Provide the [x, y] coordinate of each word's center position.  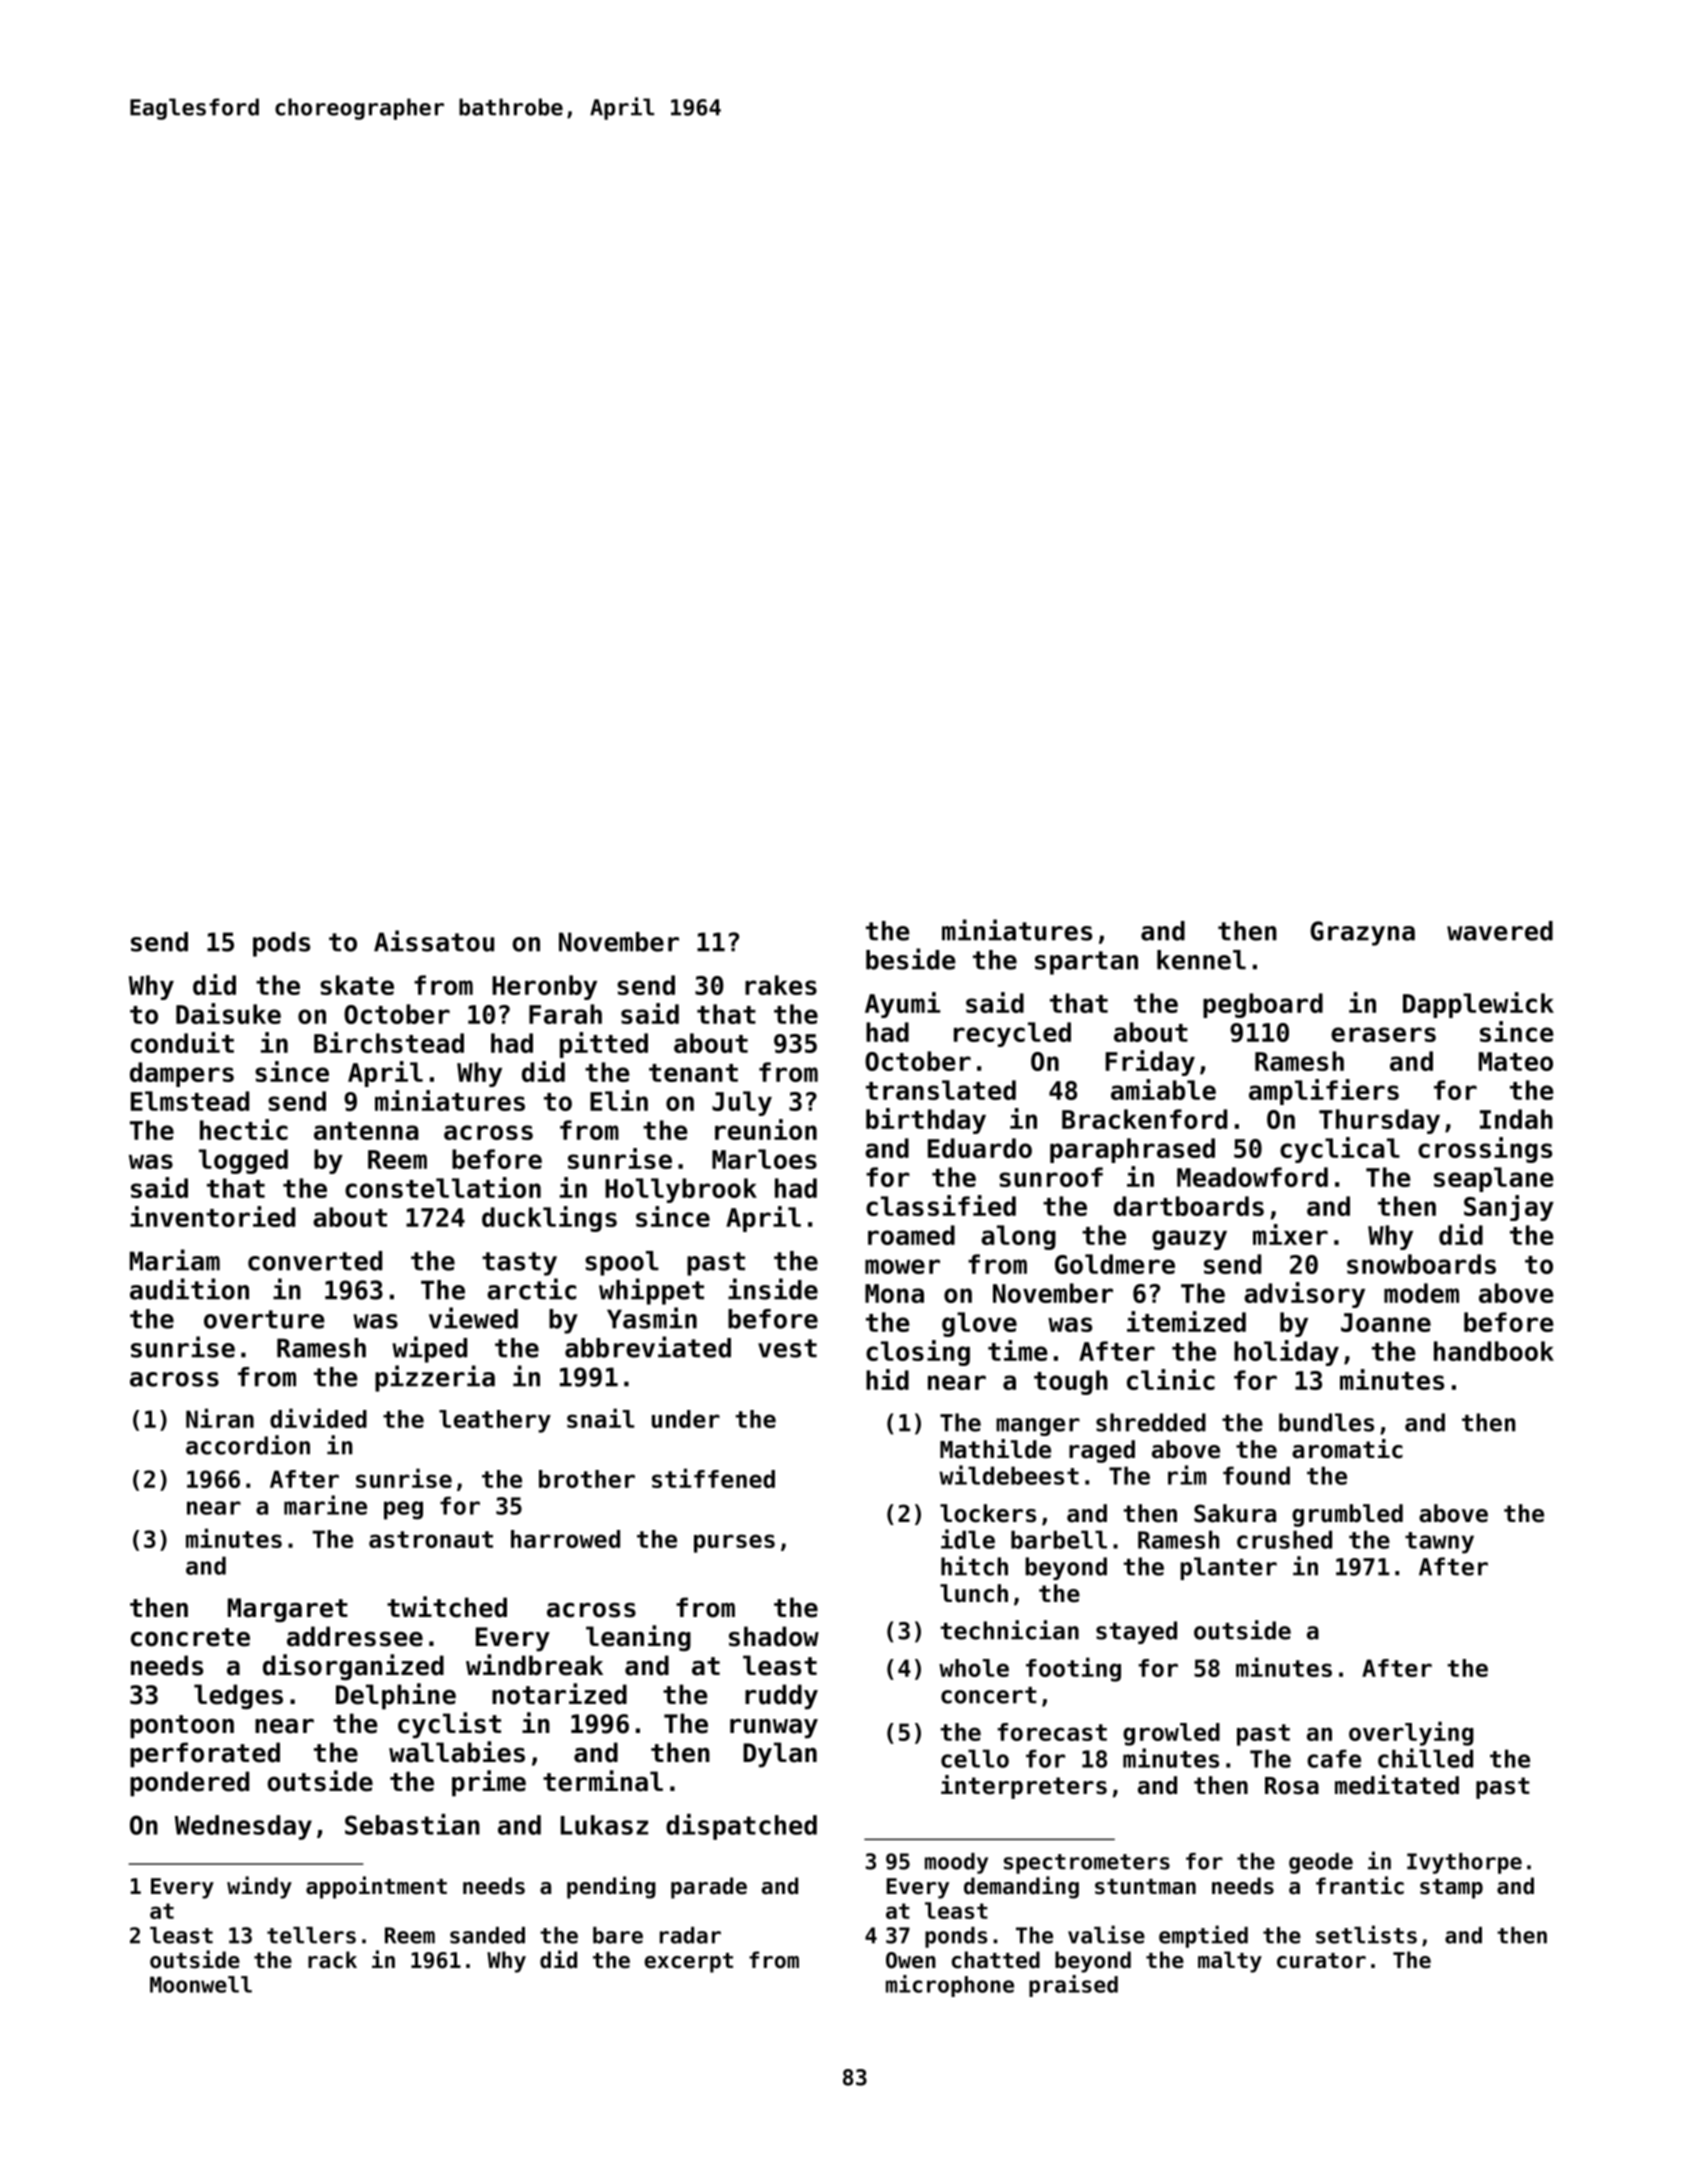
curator [1321, 1961]
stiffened [713, 1478]
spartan [1086, 963]
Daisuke [228, 1013]
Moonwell [201, 1984]
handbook [1494, 1351]
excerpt [688, 1963]
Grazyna [1362, 933]
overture [264, 1319]
